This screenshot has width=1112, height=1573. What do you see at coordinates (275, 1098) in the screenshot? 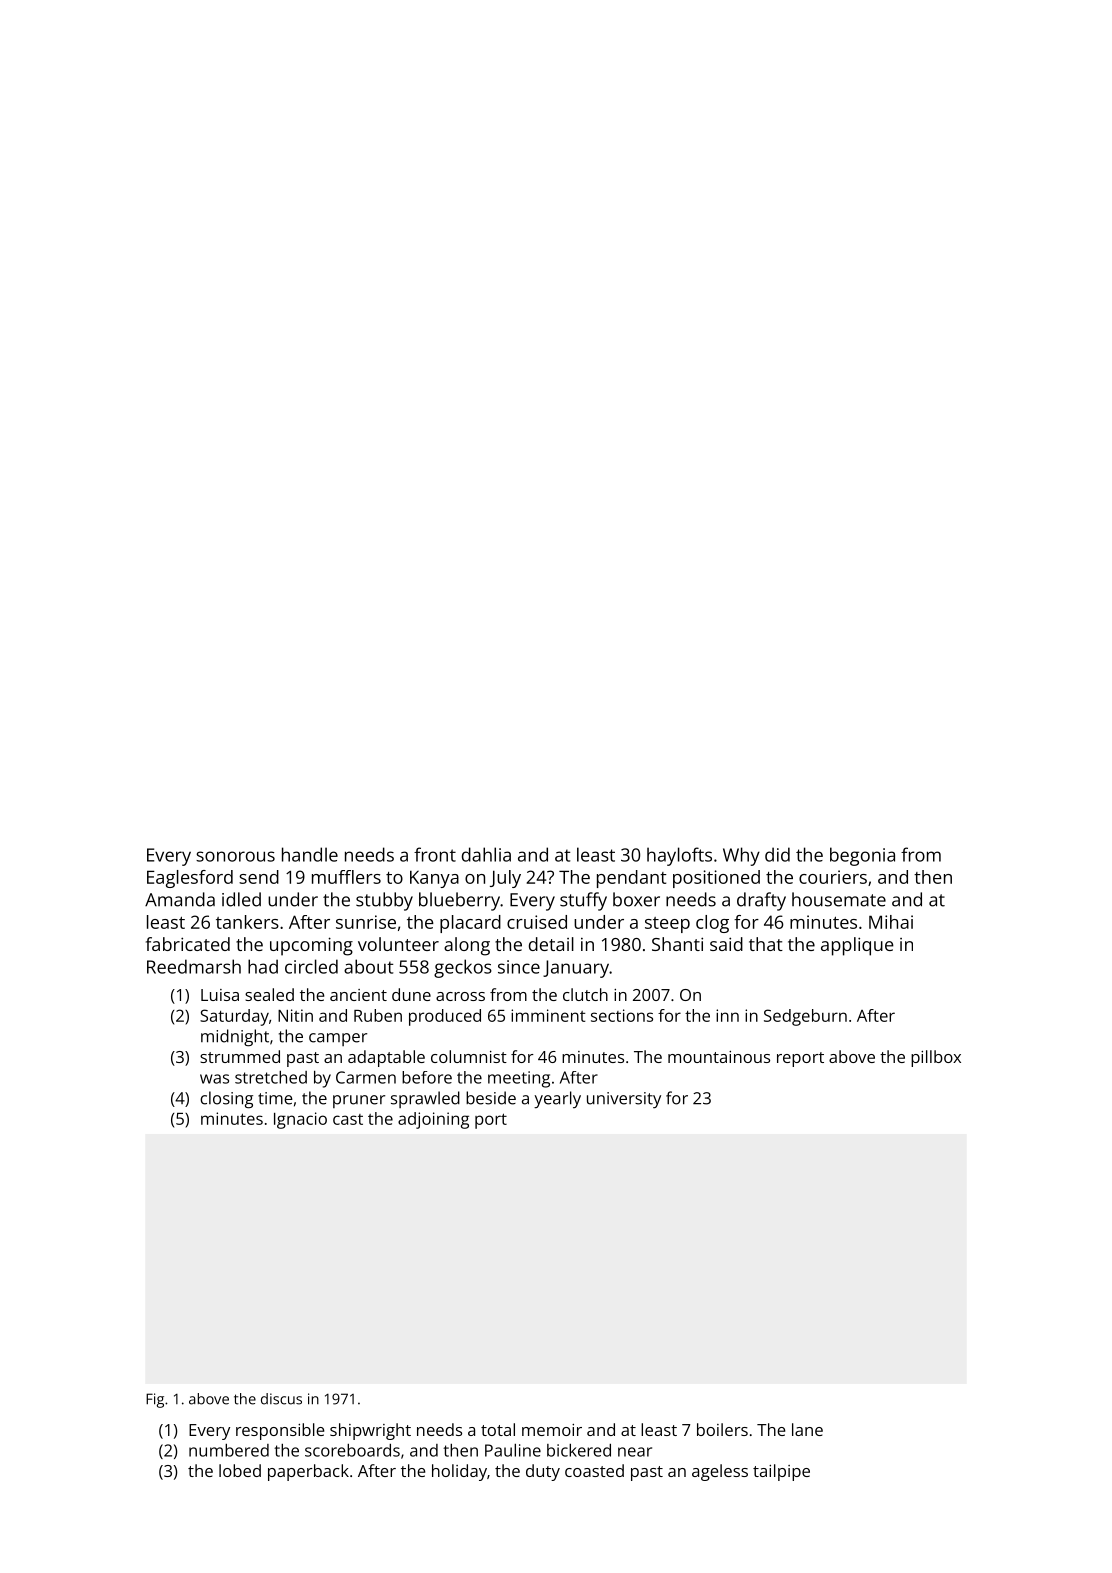
I see `time` at bounding box center [275, 1098].
